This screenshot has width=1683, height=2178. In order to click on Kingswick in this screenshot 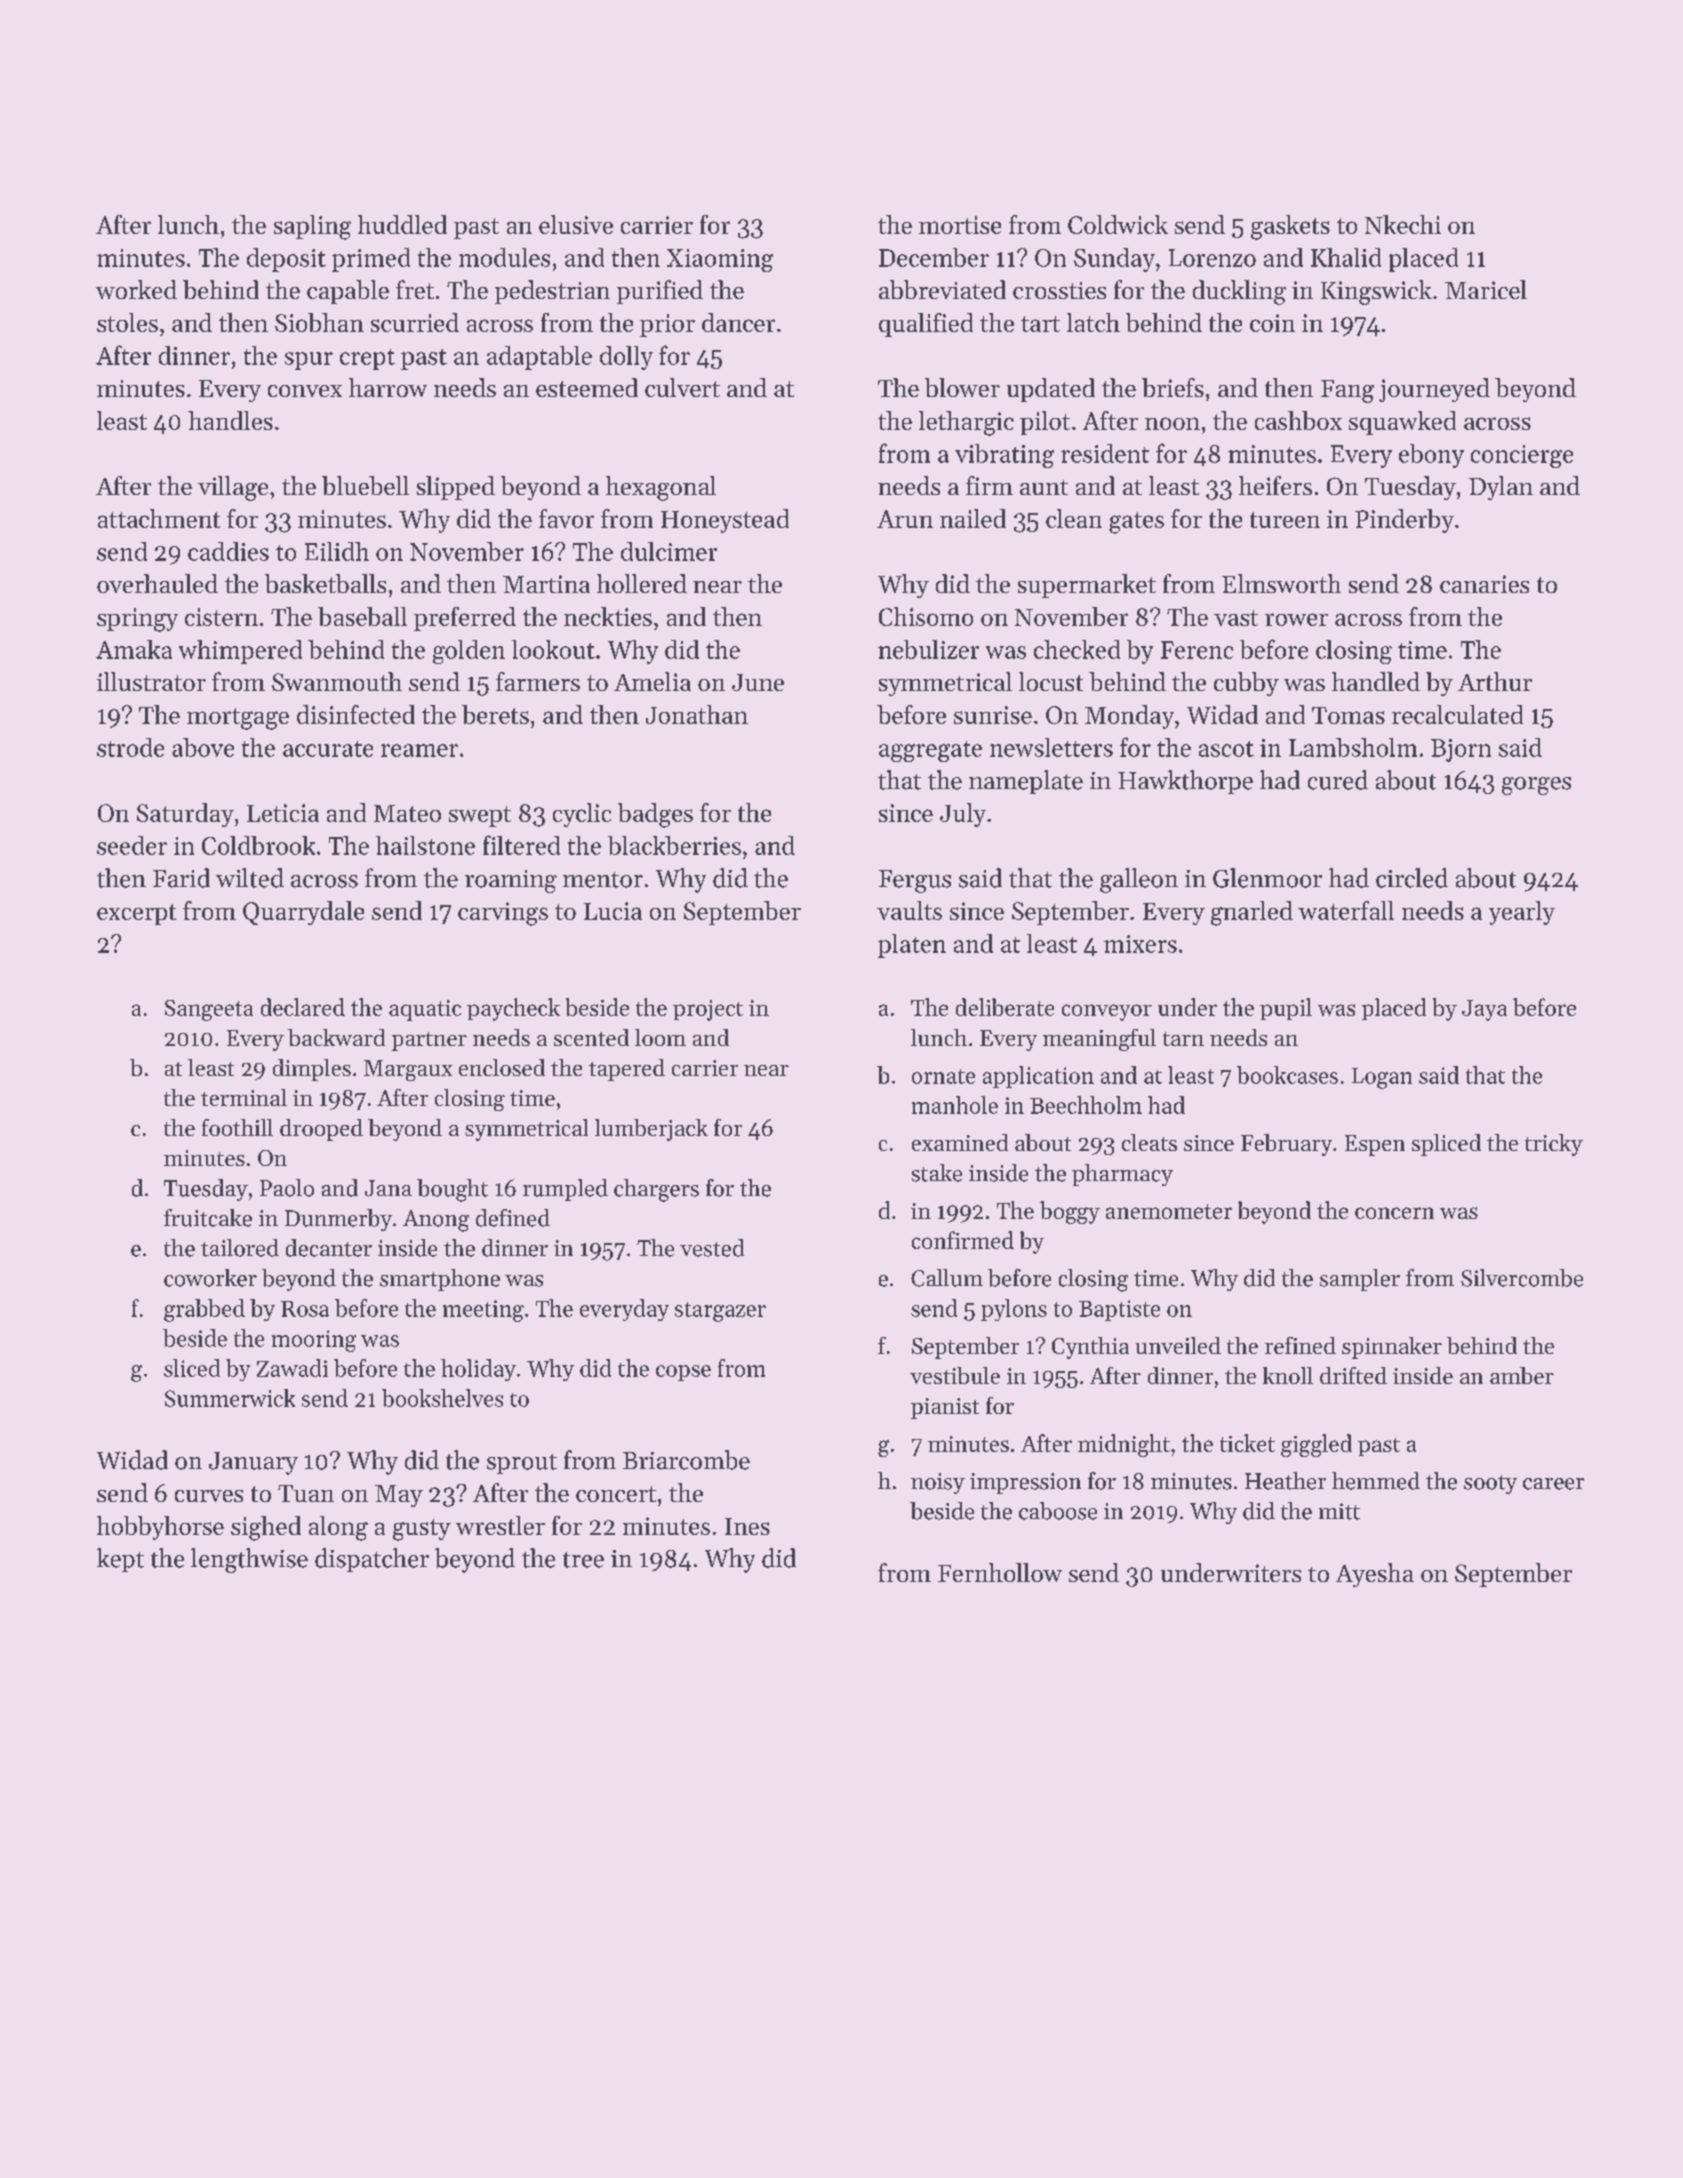, I will do `click(1376, 292)`.
